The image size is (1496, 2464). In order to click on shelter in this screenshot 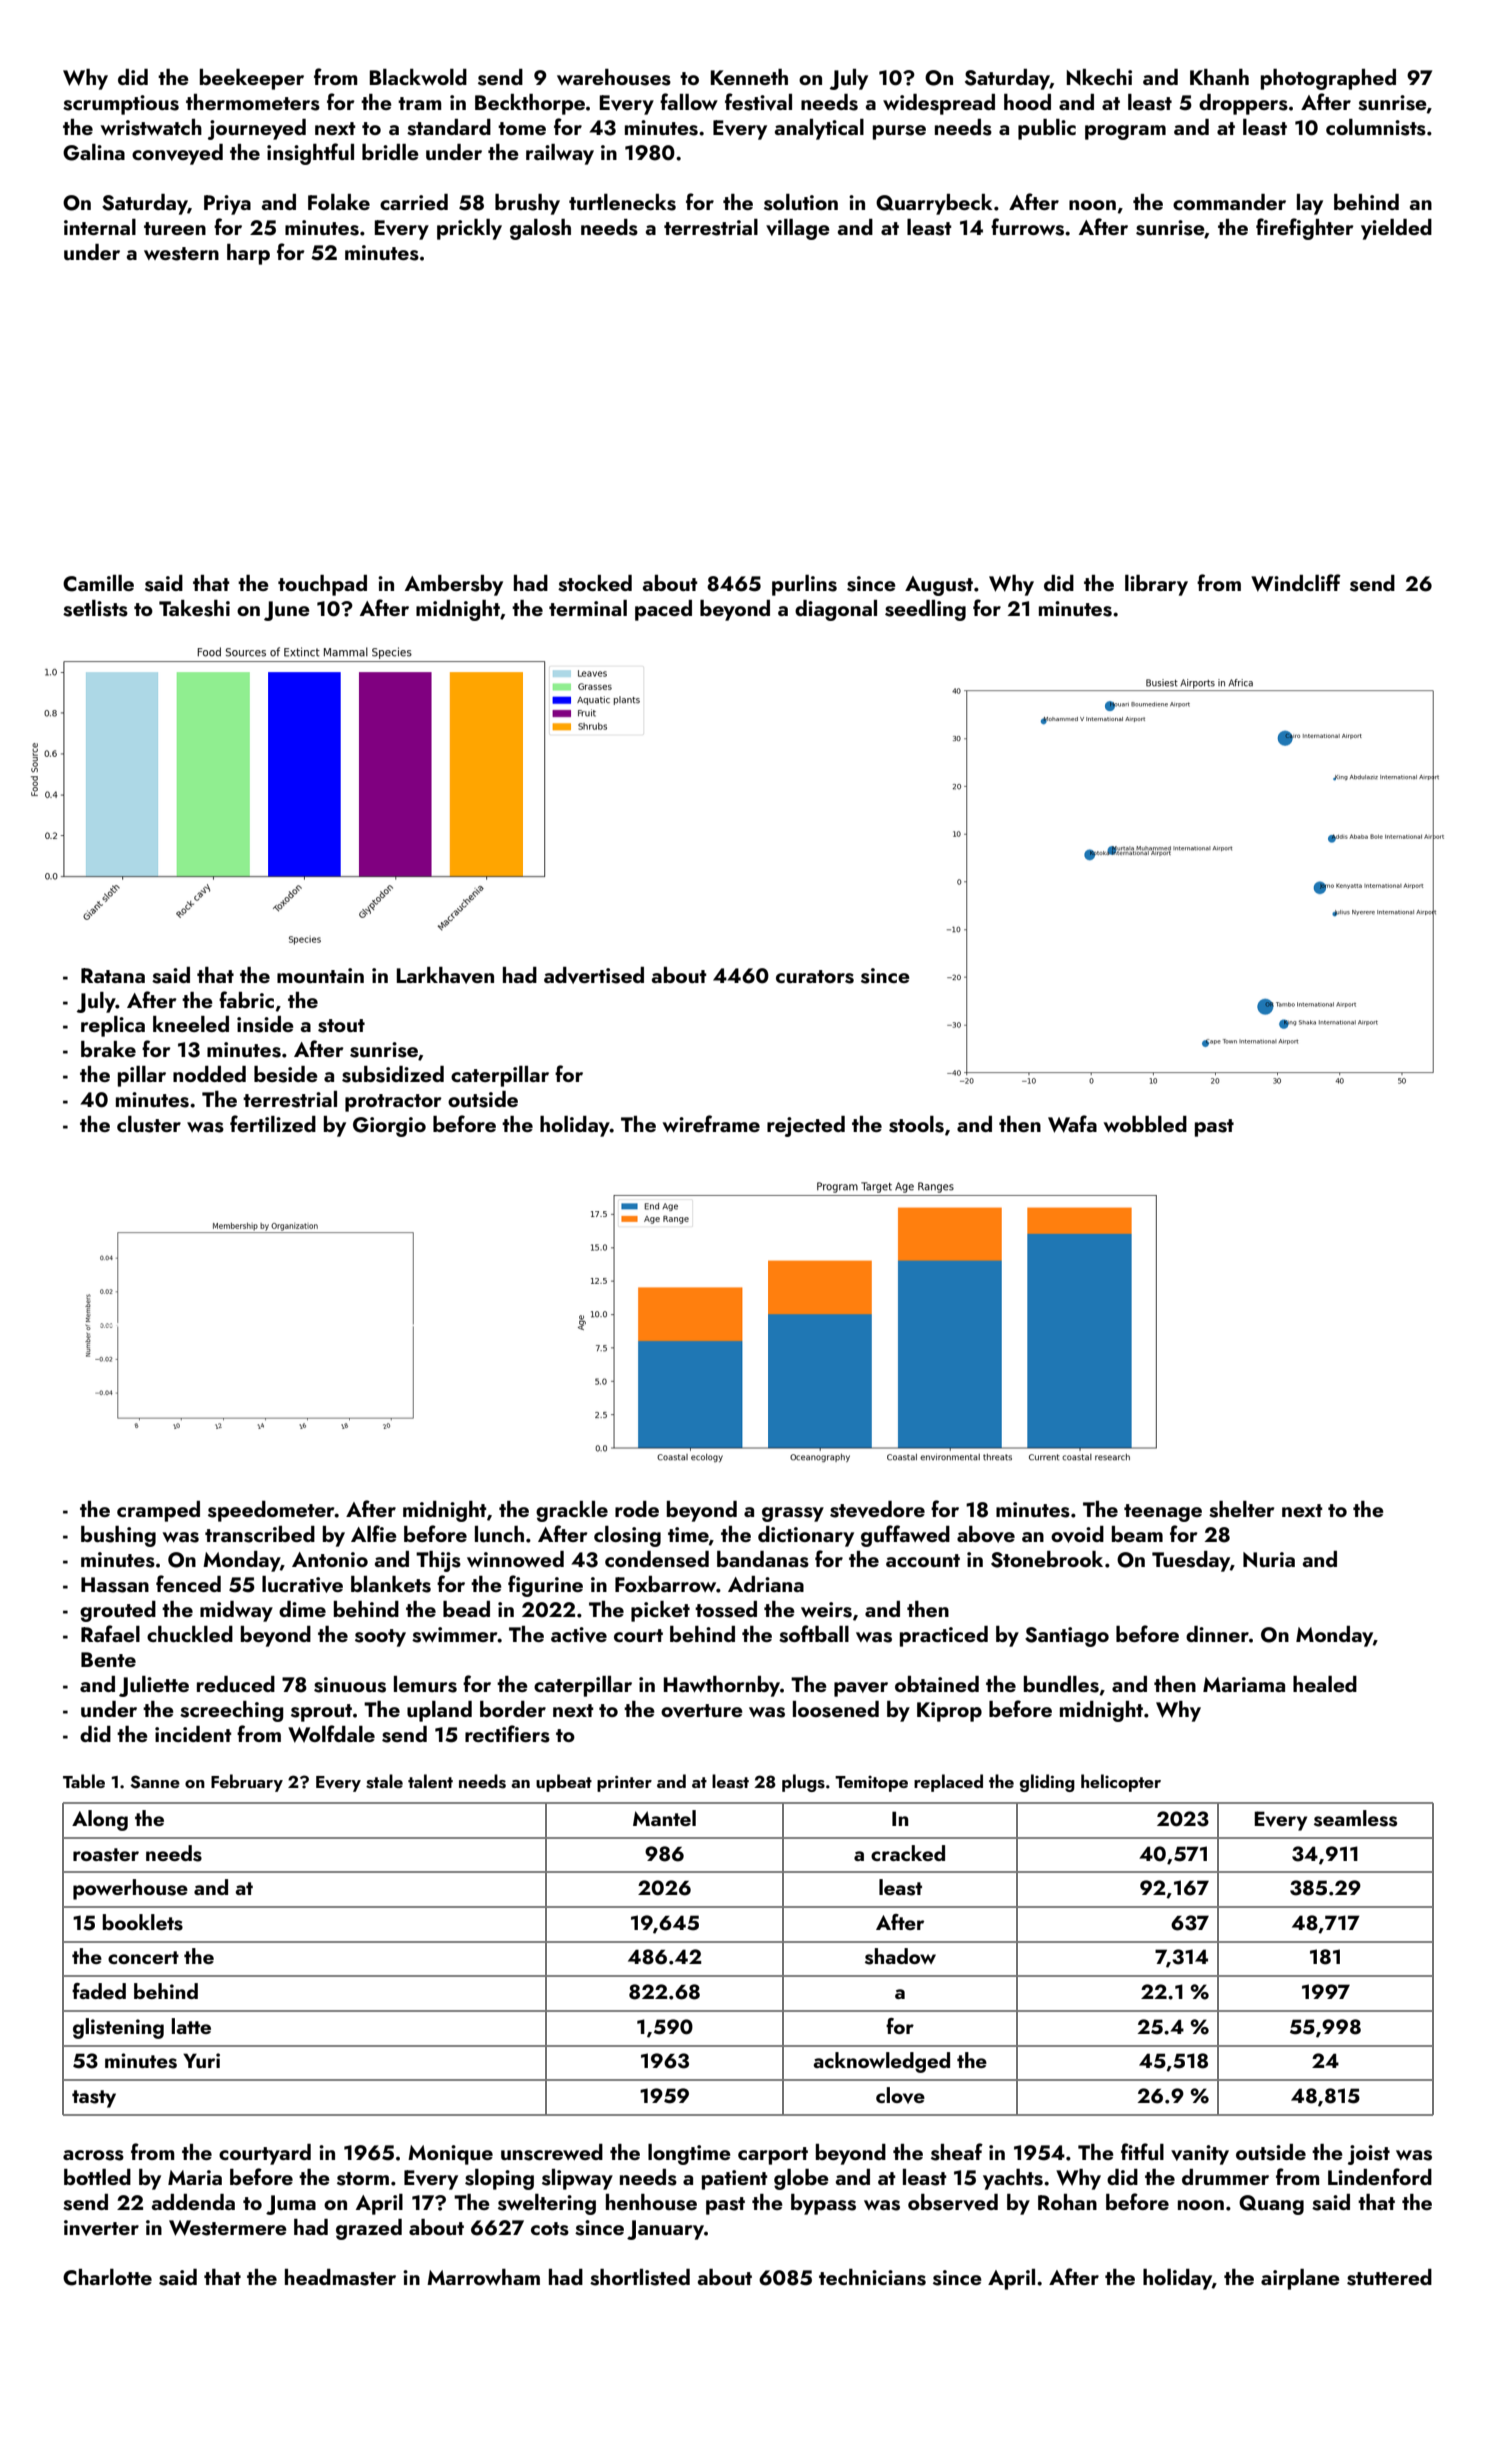, I will do `click(1242, 1509)`.
